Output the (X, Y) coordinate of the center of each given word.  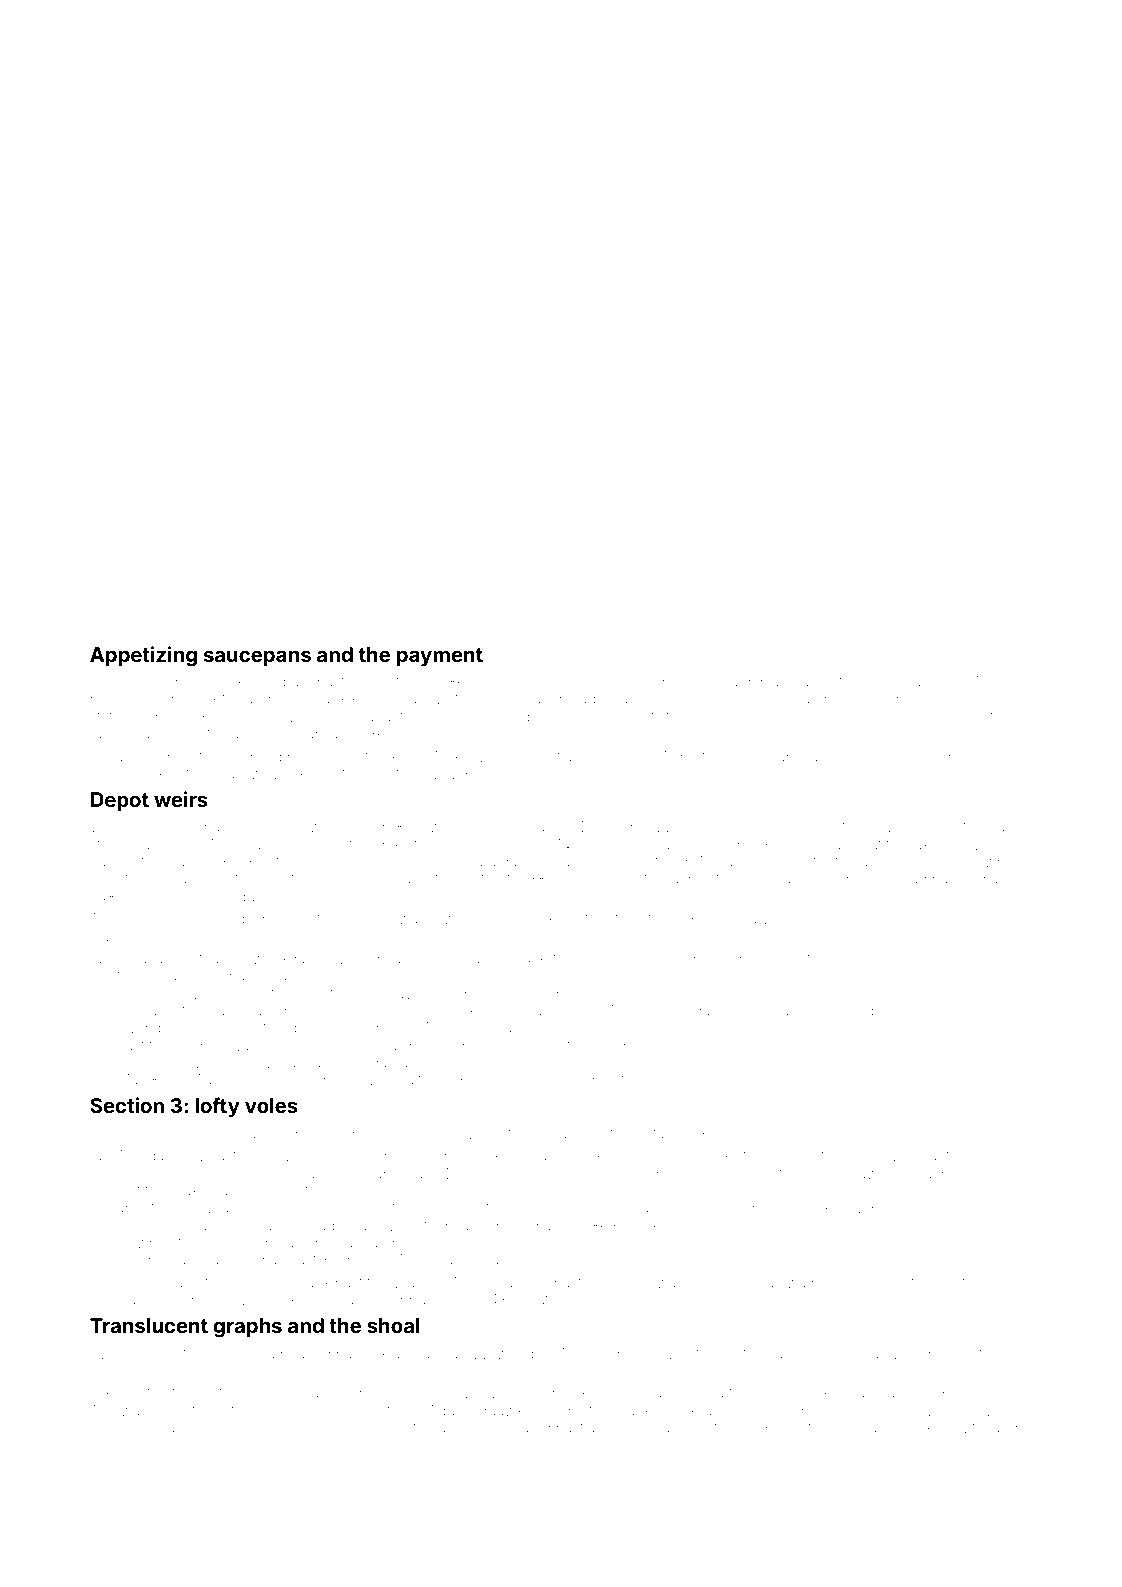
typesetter (825, 828)
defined (662, 861)
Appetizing (143, 656)
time (925, 1282)
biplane (773, 683)
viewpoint (149, 1244)
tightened (890, 1012)
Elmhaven (185, 1062)
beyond (287, 920)
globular (716, 683)
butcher (190, 1353)
